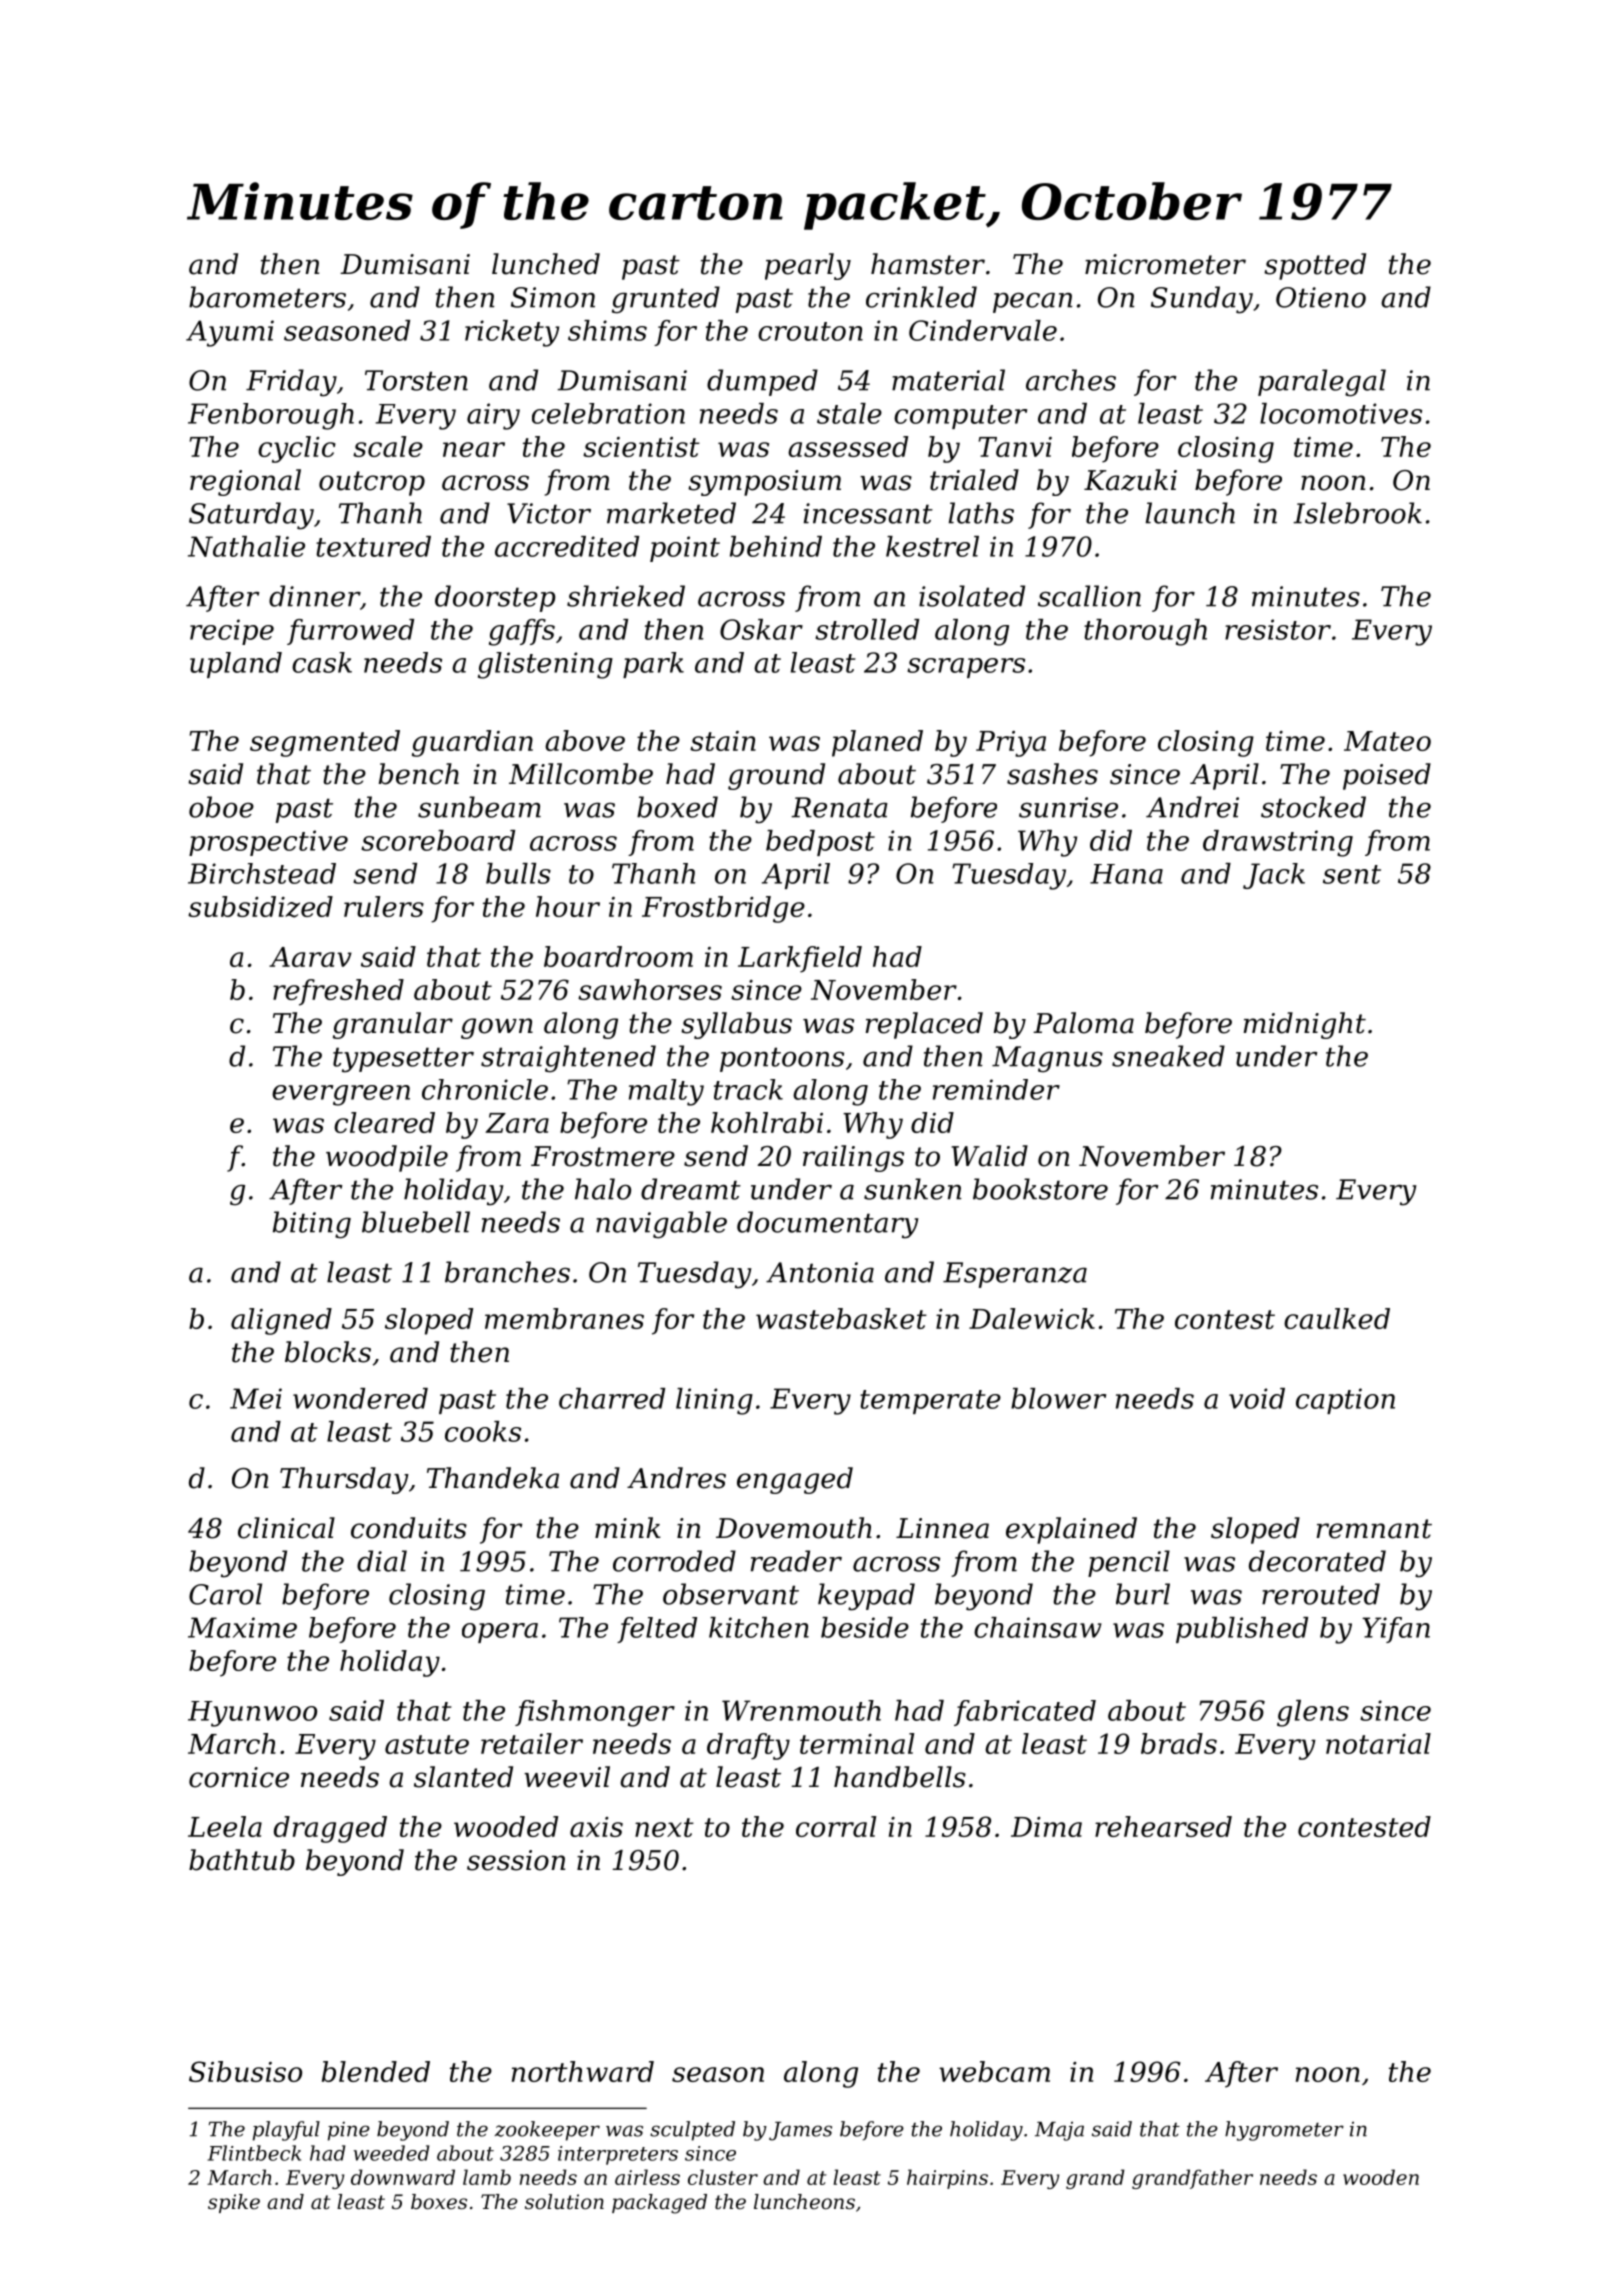 The image size is (1620, 2292). What do you see at coordinates (384, 906) in the screenshot?
I see `rulers` at bounding box center [384, 906].
